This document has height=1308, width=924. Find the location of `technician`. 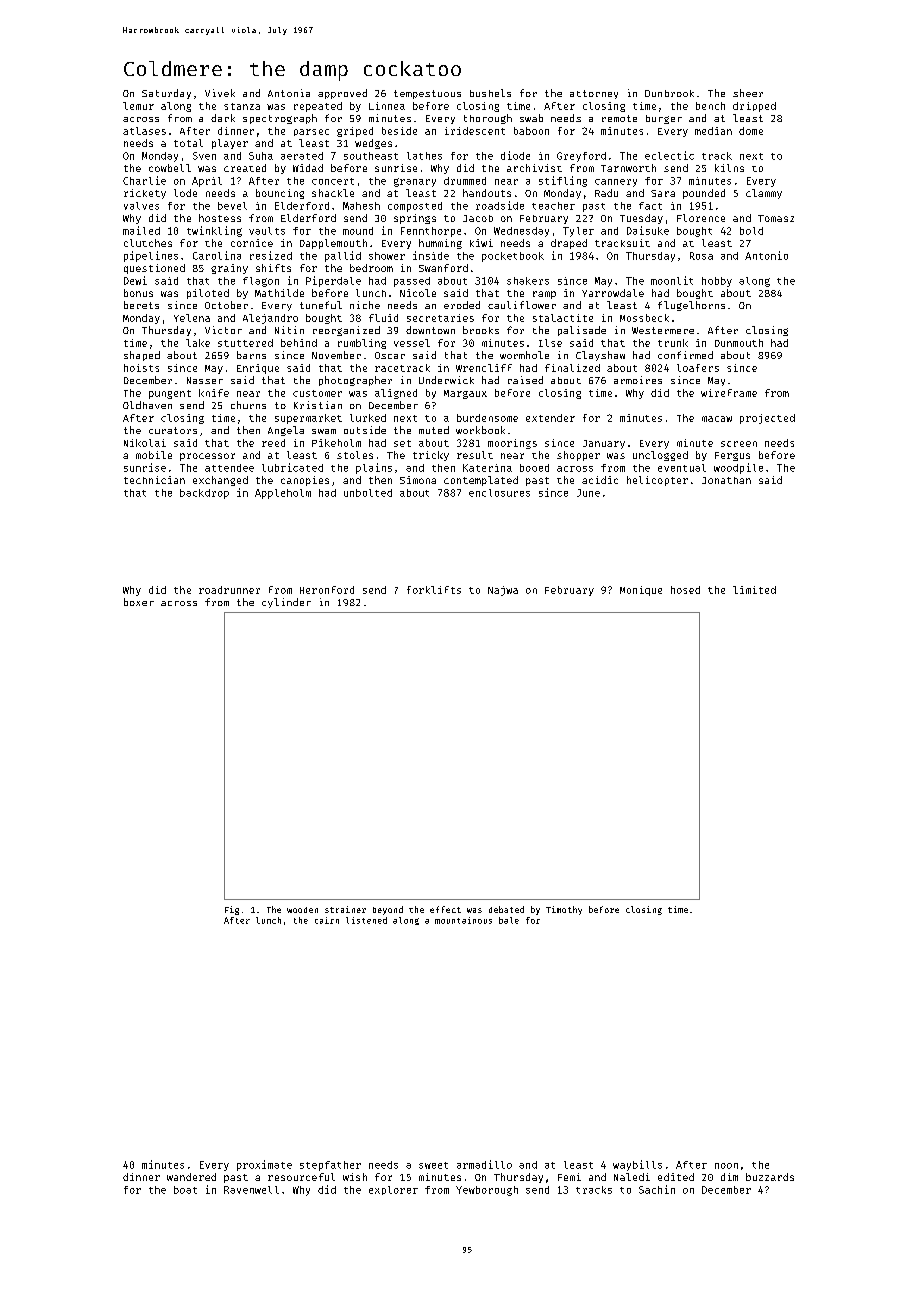

technician is located at coordinates (154, 480).
